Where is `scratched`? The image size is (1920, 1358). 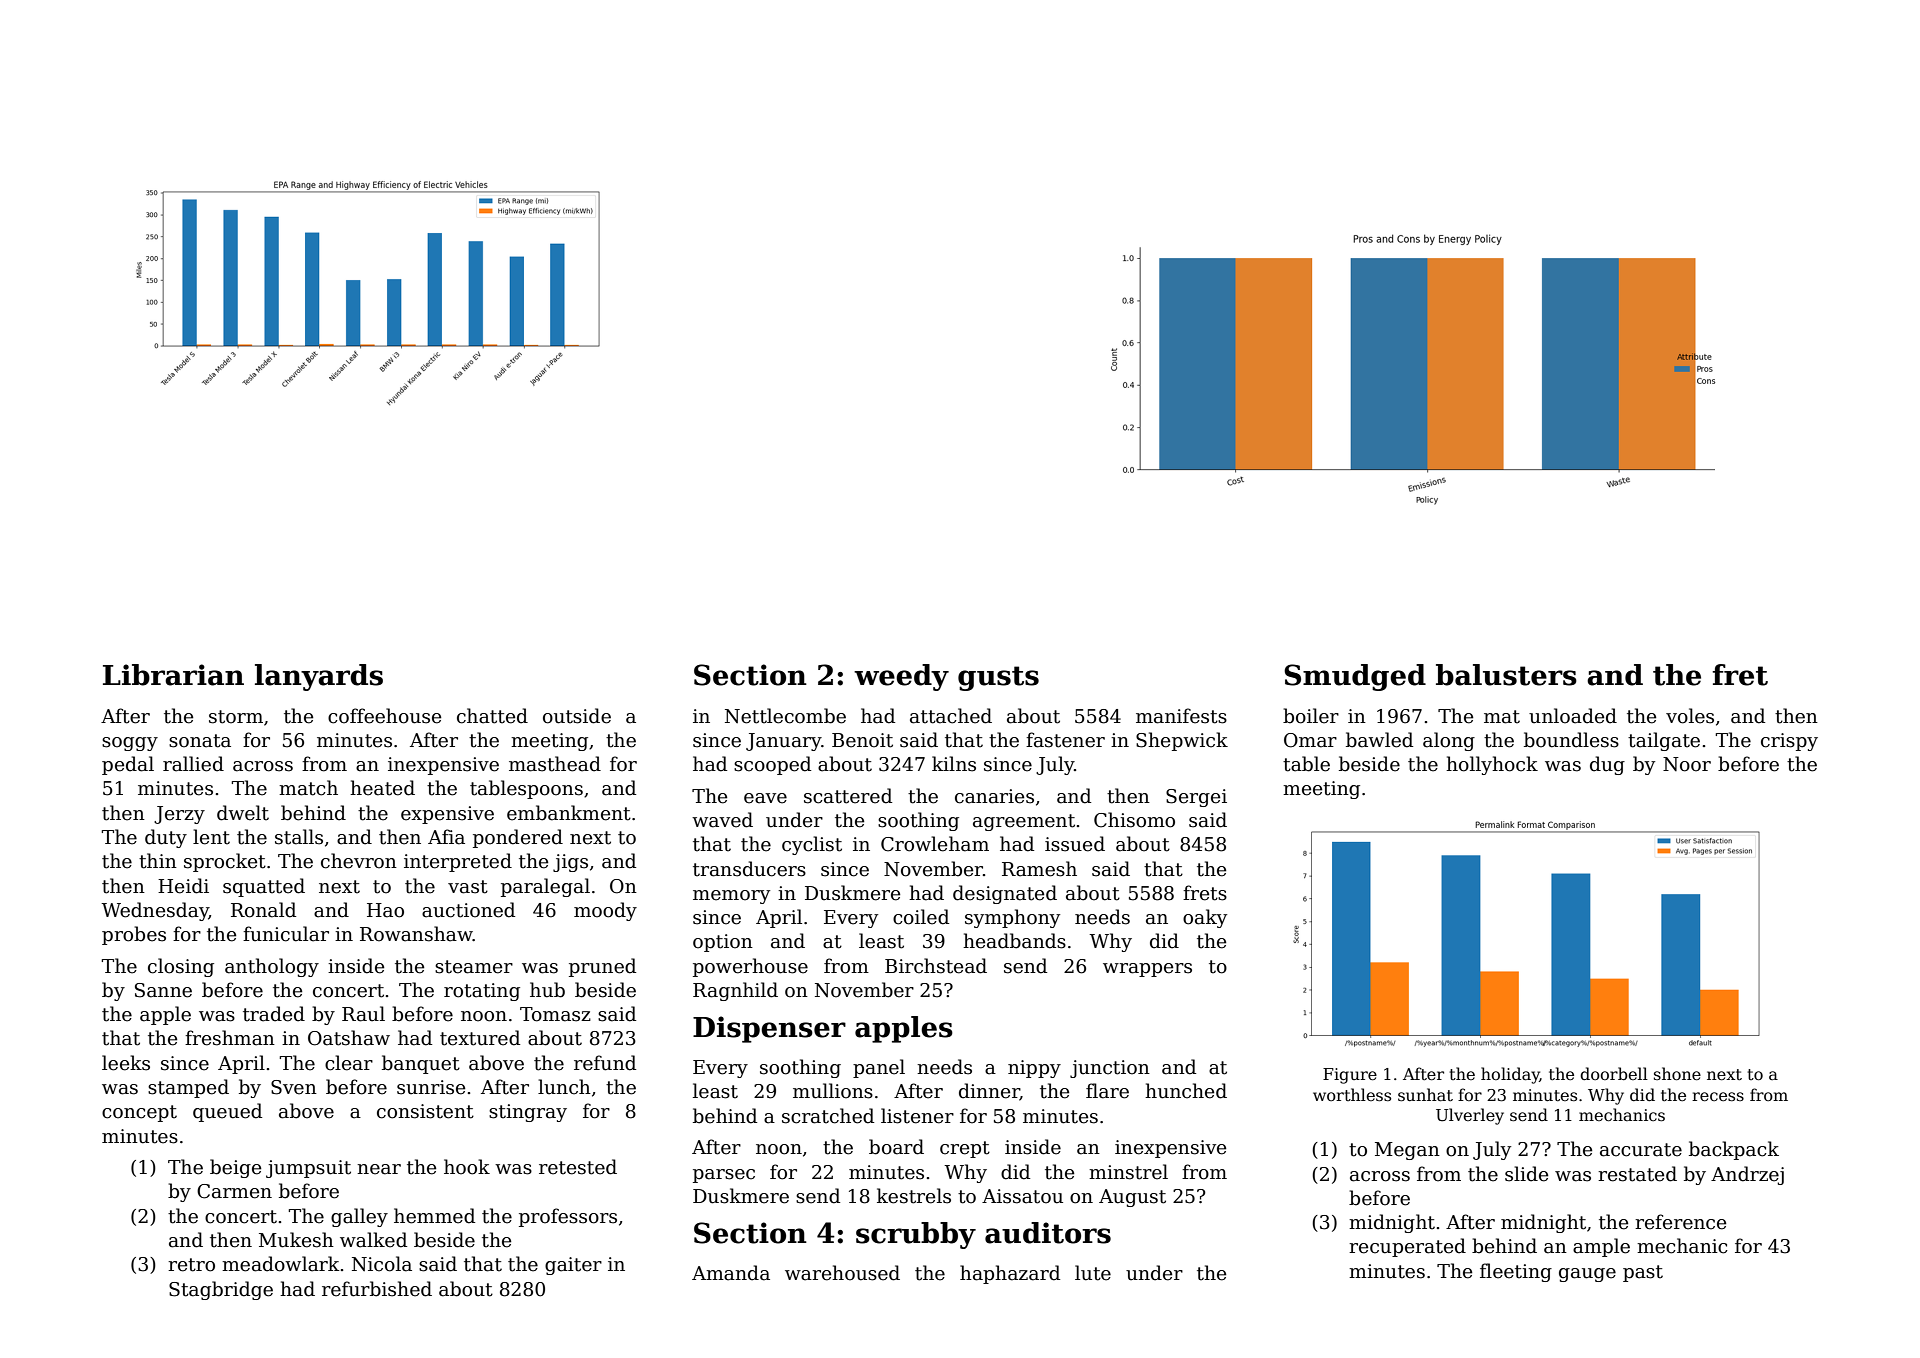
scratched is located at coordinates (828, 1116).
